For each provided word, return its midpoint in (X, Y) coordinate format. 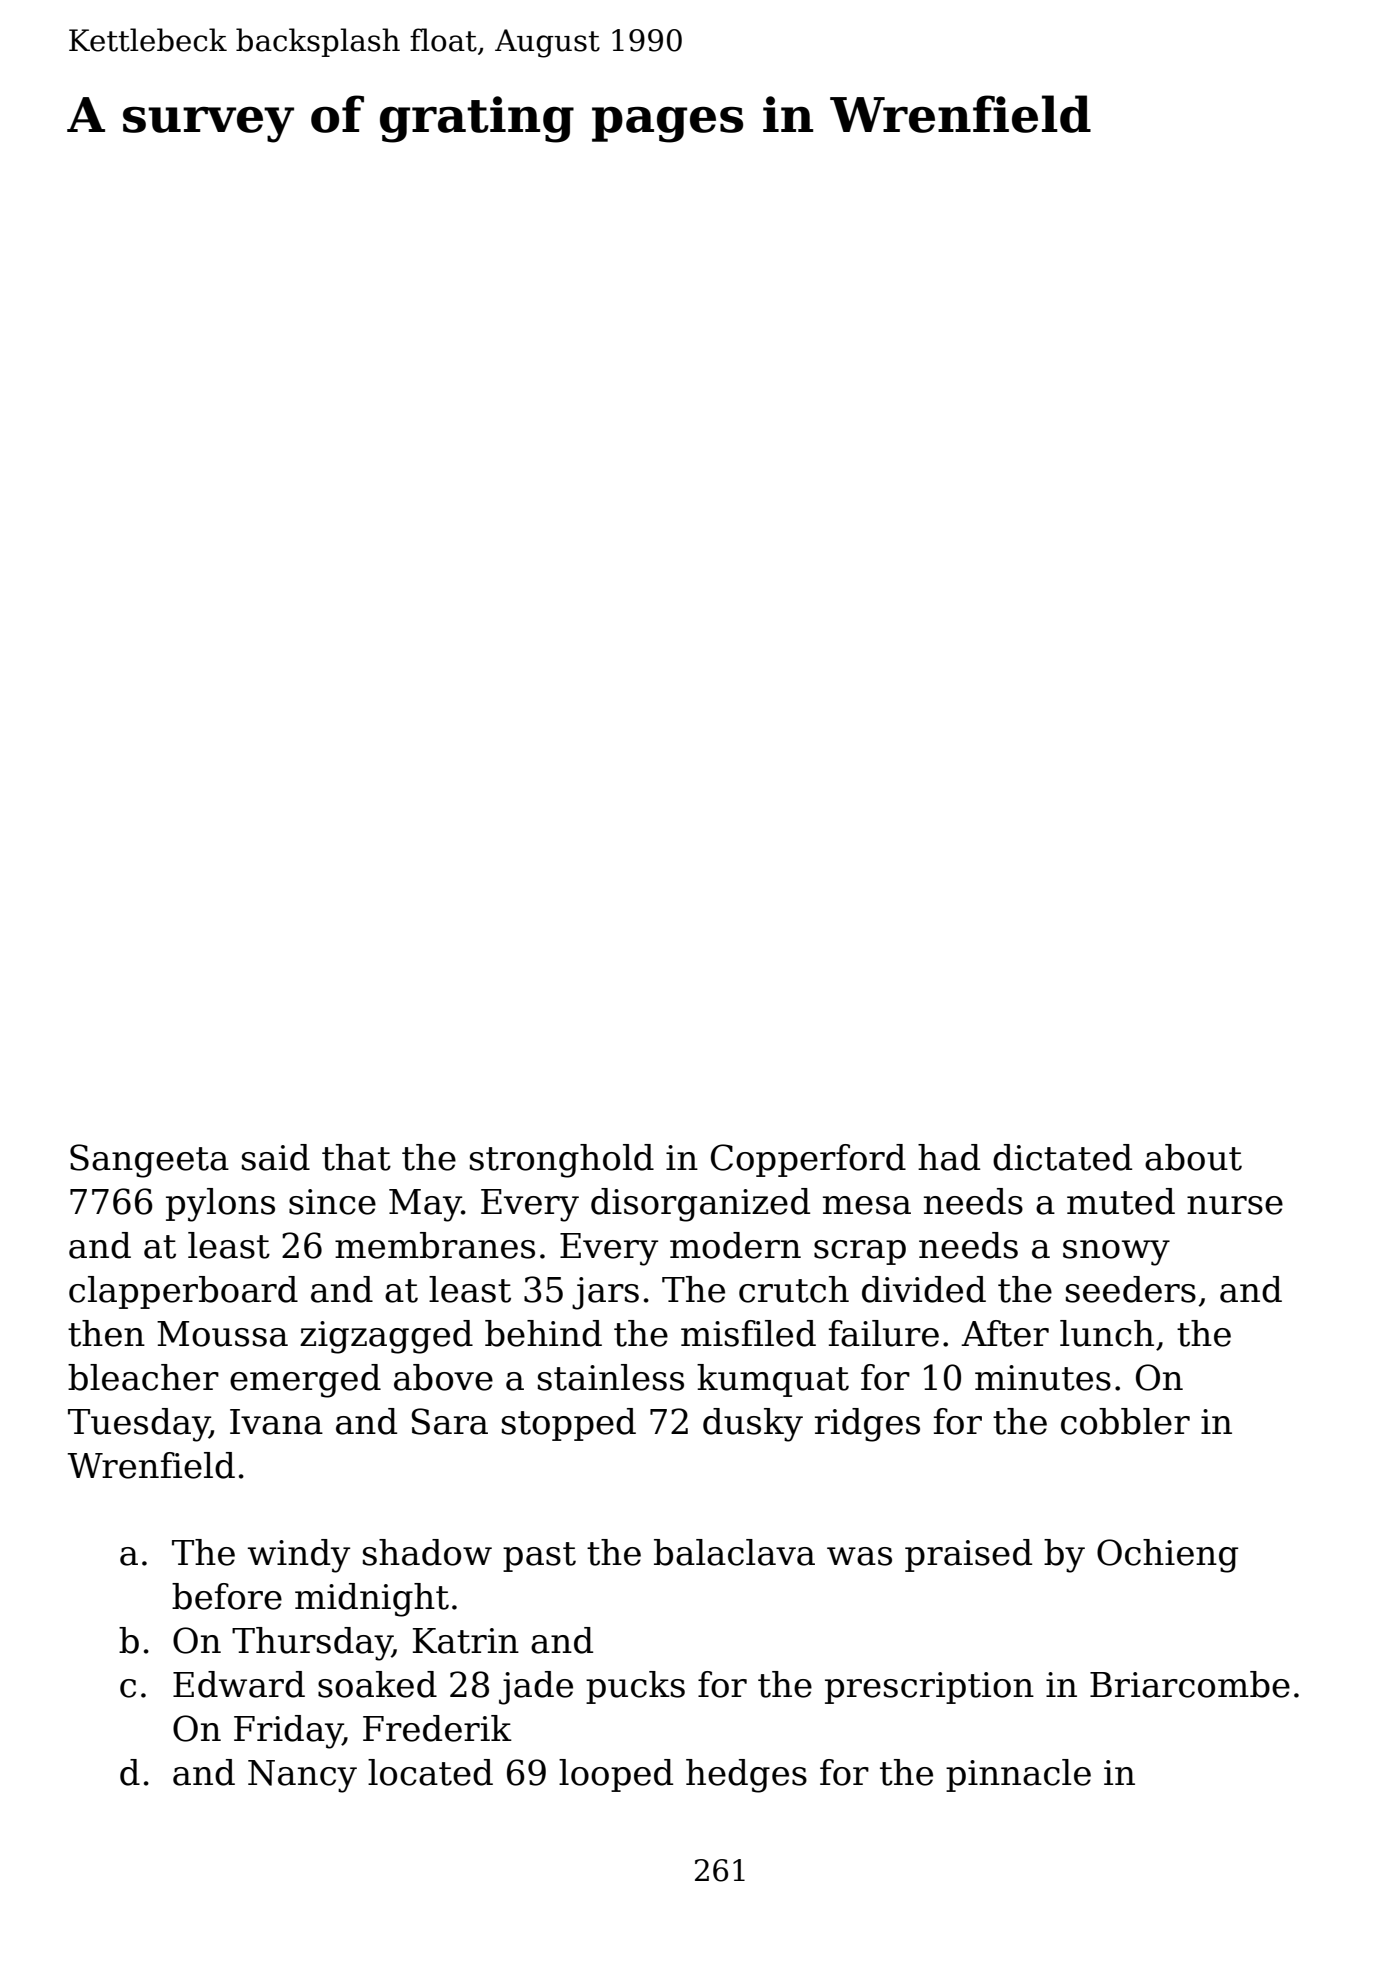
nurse (1235, 1205)
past (539, 1557)
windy (299, 1556)
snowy (1116, 1253)
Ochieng (1167, 1556)
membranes (435, 1245)
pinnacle (1018, 1775)
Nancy (302, 1776)
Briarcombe (1190, 1684)
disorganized (700, 1205)
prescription (929, 1688)
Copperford (808, 1160)
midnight (372, 1600)
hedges (746, 1776)
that (356, 1157)
